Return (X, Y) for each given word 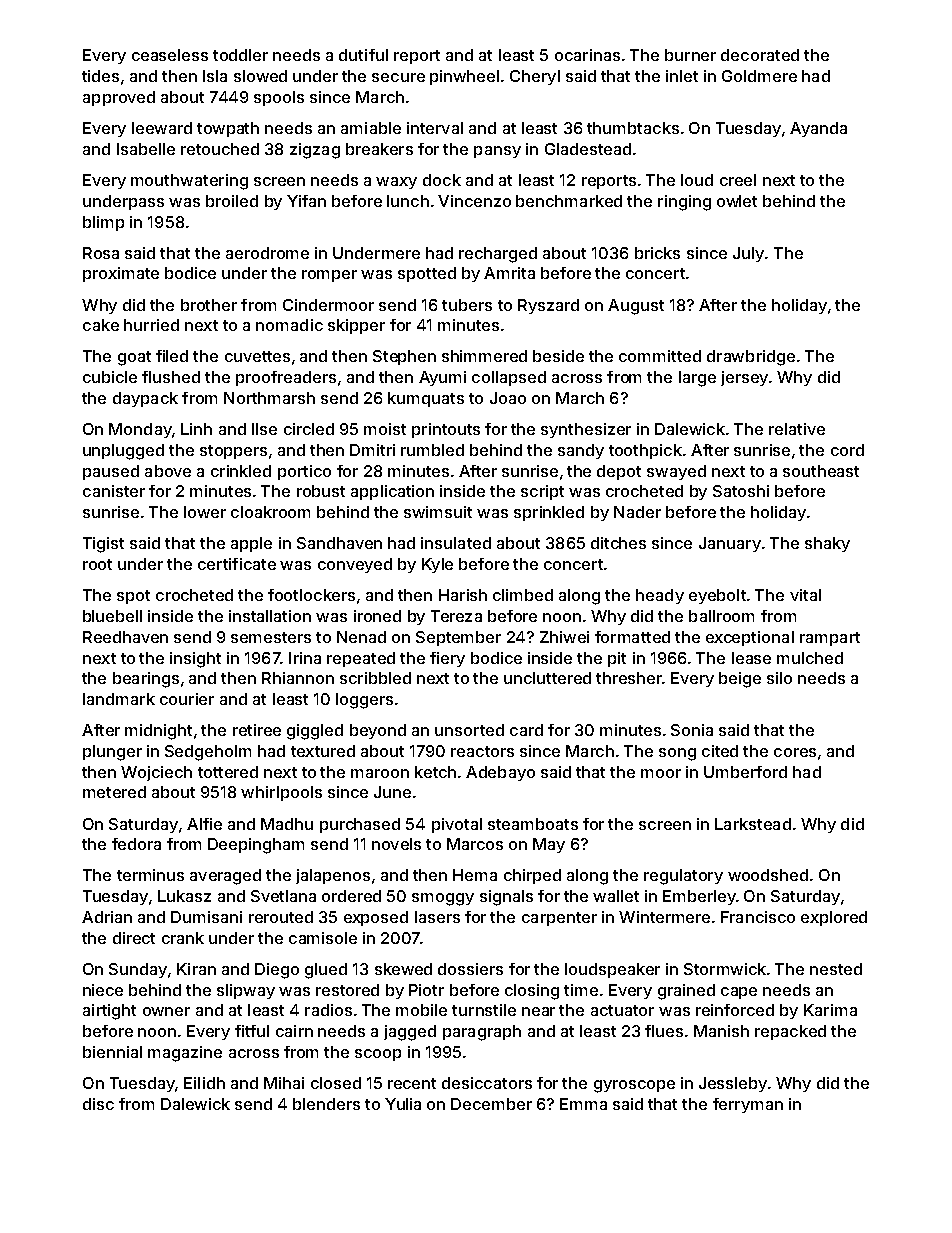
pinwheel (464, 77)
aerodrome (267, 253)
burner (690, 55)
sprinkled (549, 513)
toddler (240, 55)
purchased (360, 825)
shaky (827, 544)
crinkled (241, 471)
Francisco (758, 917)
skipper (356, 326)
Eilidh (204, 1083)
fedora (136, 844)
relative (797, 429)
